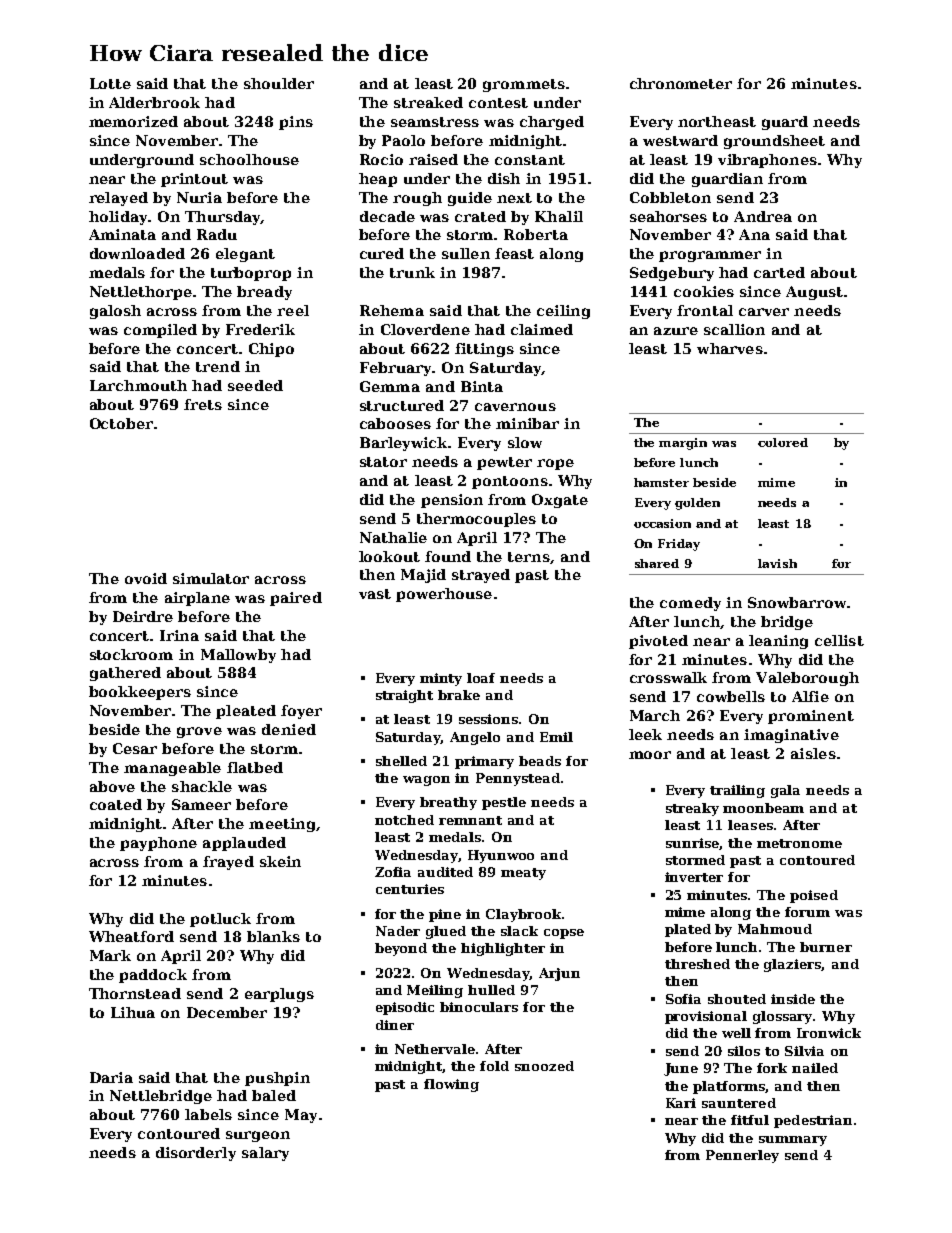  What do you see at coordinates (774, 142) in the screenshot?
I see `groundsheet` at bounding box center [774, 142].
